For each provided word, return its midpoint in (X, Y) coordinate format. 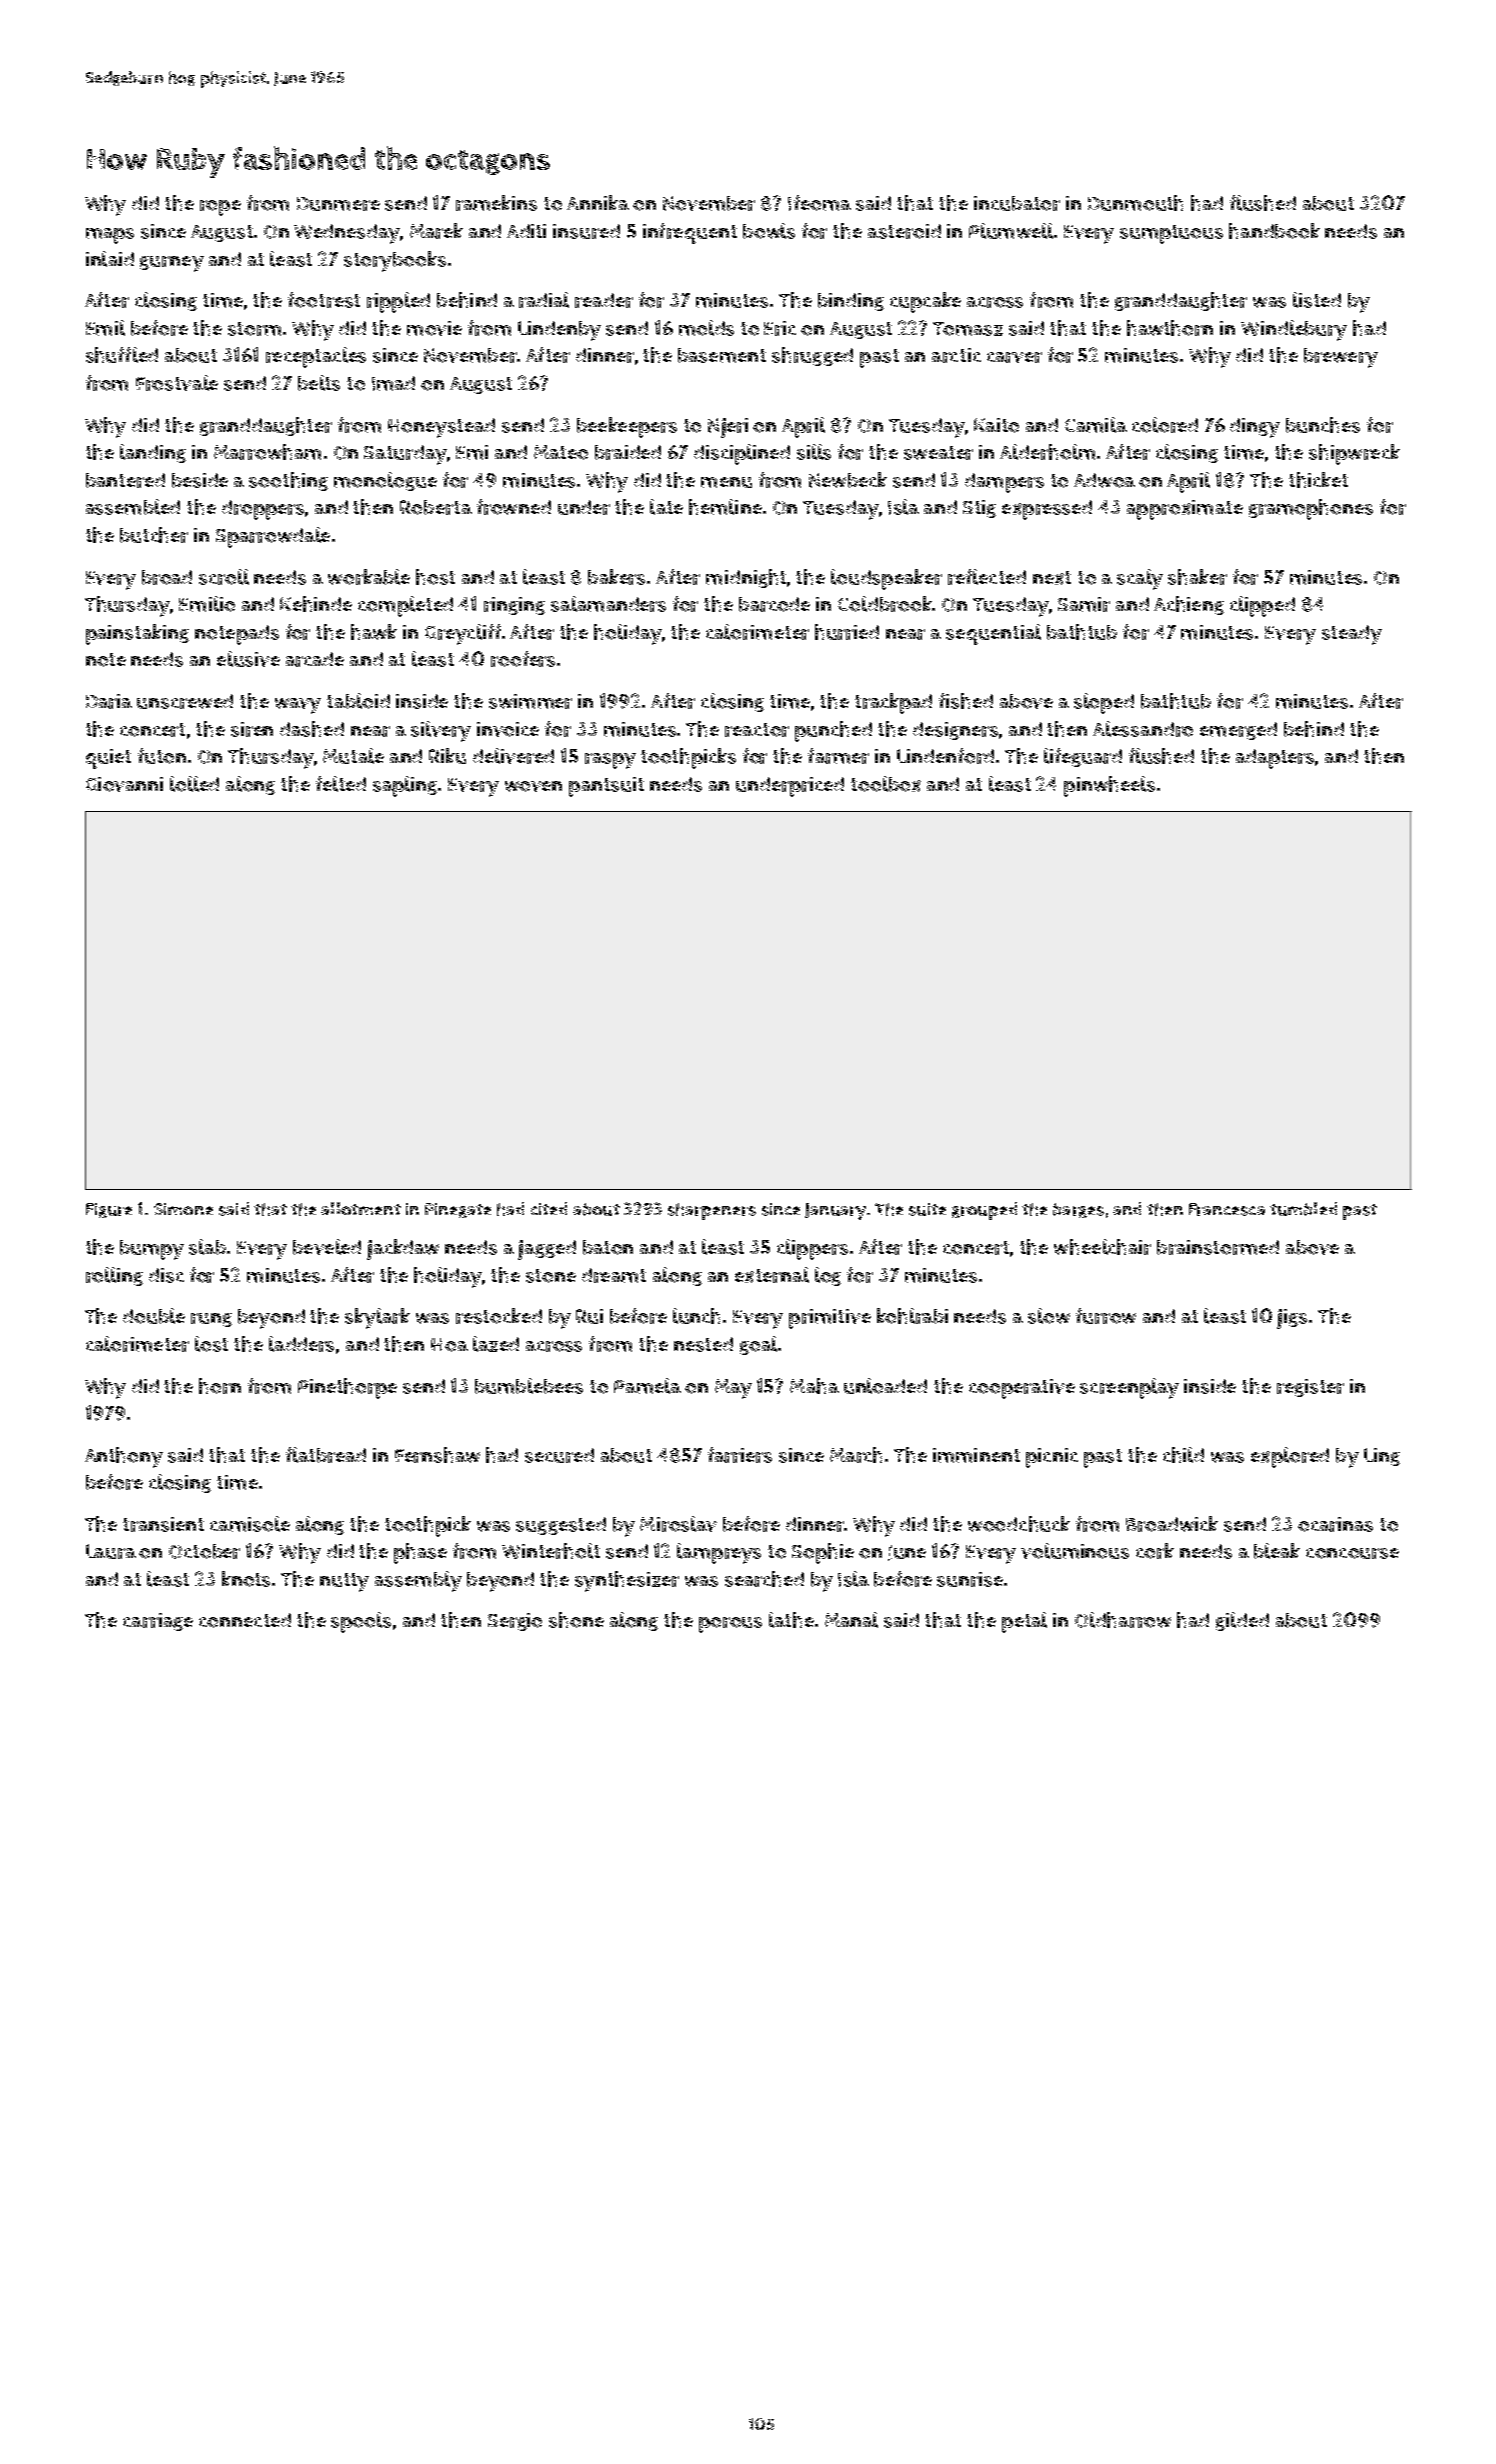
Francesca (1227, 1209)
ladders (301, 1344)
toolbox (886, 784)
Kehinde (316, 604)
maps (110, 236)
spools (361, 1622)
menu (726, 482)
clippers (812, 1249)
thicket (1318, 480)
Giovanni (124, 784)
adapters (1275, 759)
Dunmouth (1135, 203)
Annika (598, 202)
